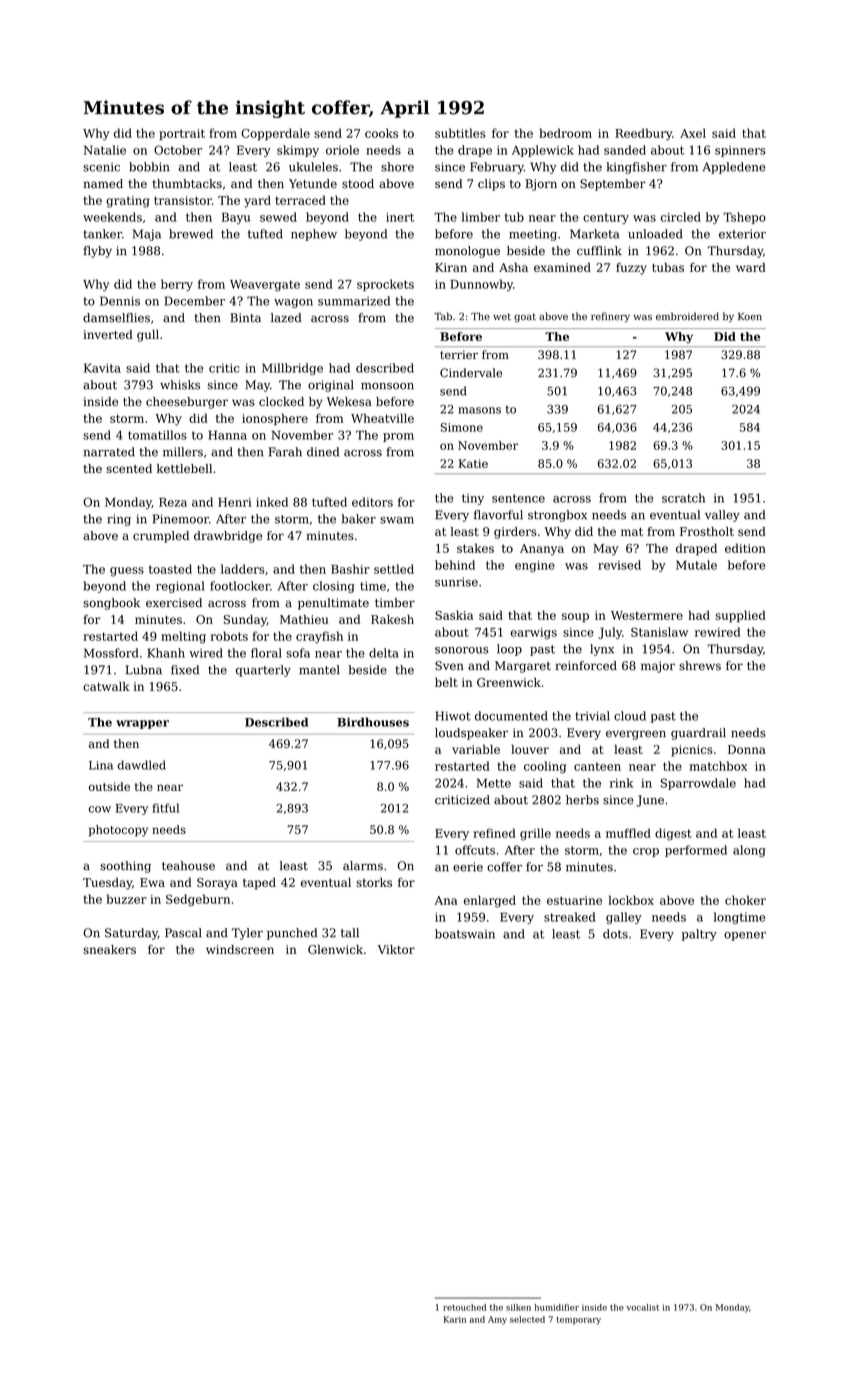 The image size is (849, 1400). Describe the element at coordinates (298, 151) in the image. I see `skimpy` at that location.
